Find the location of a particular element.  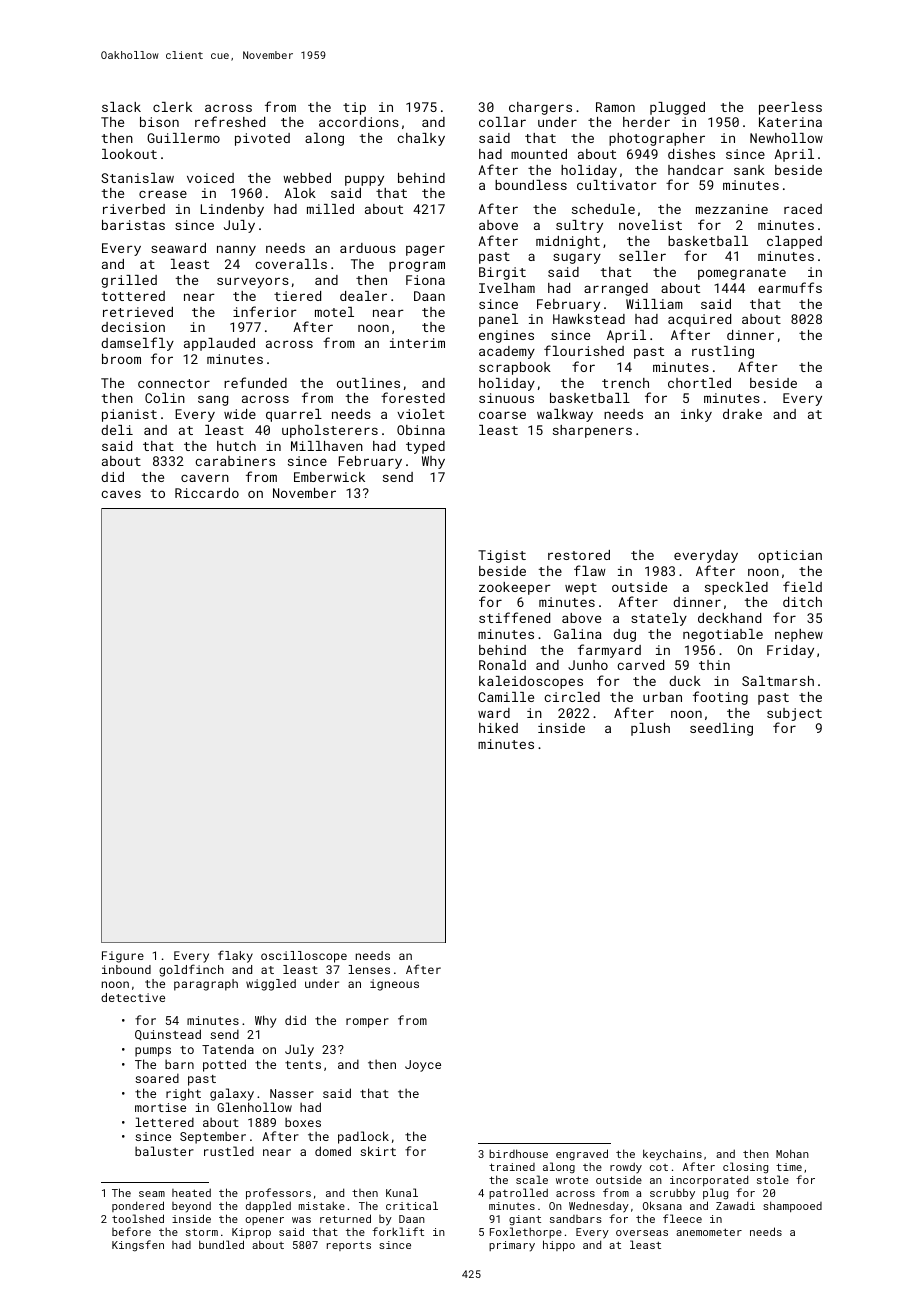

hiked is located at coordinates (498, 728).
